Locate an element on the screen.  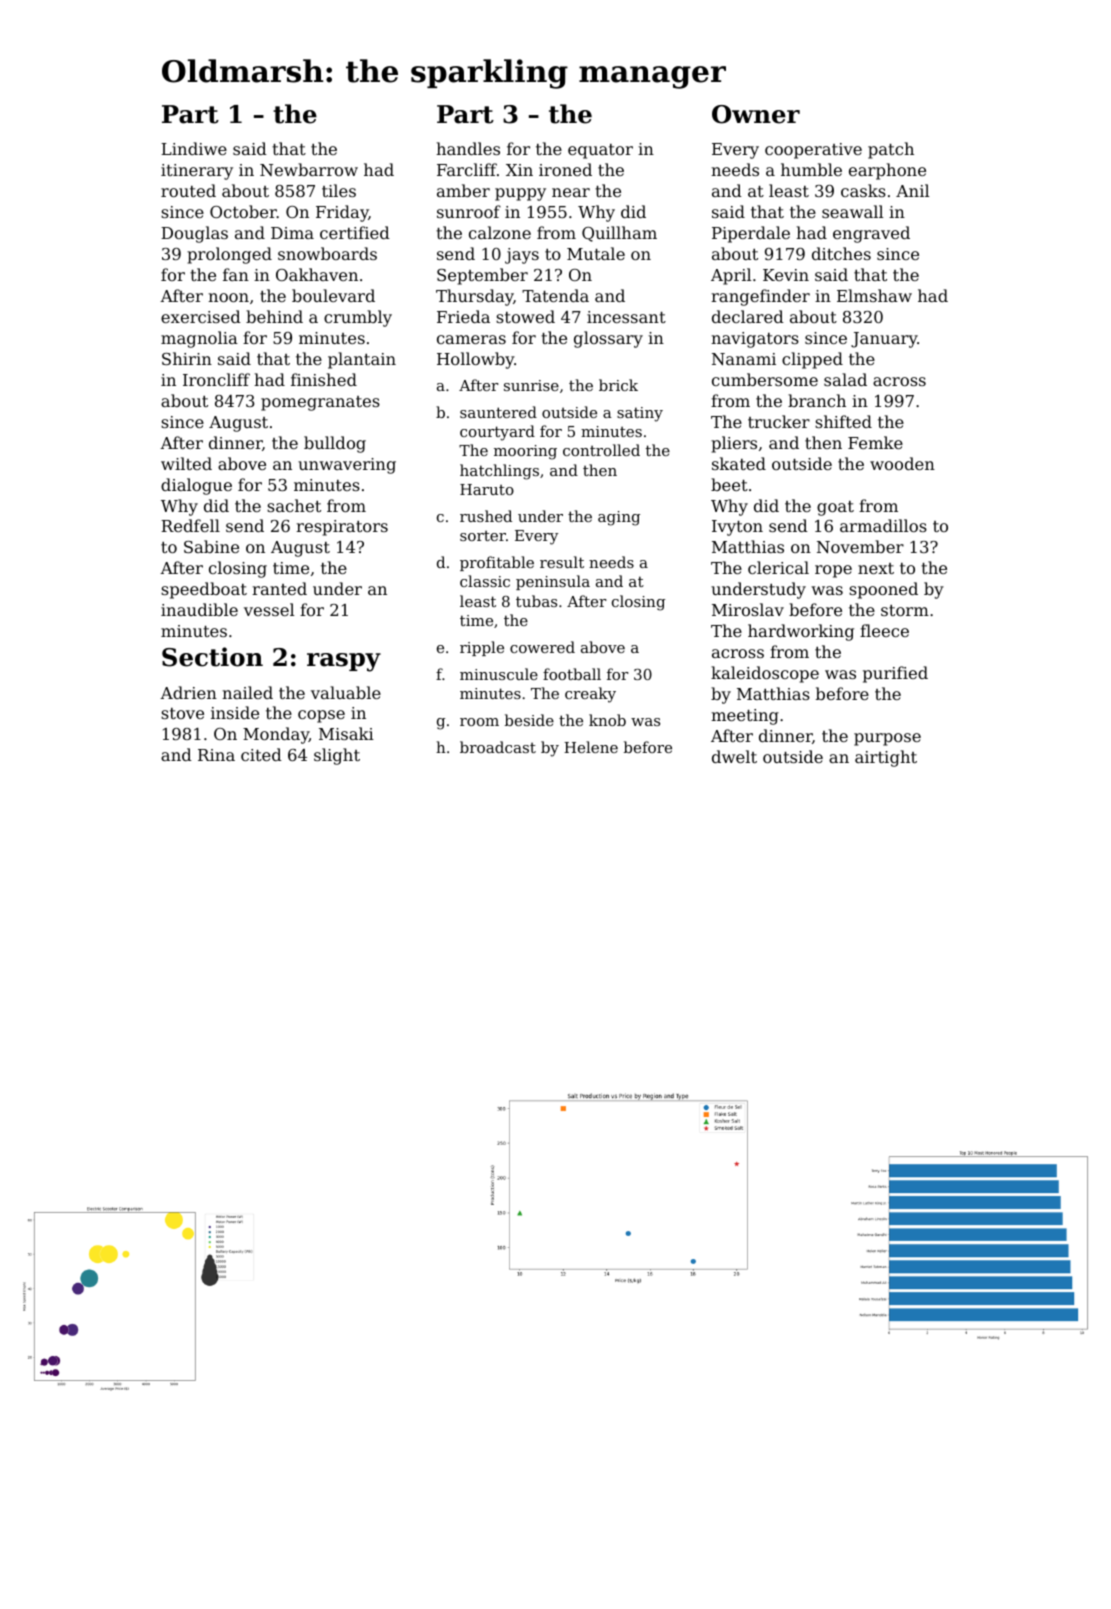
Newbarrow is located at coordinates (309, 169).
